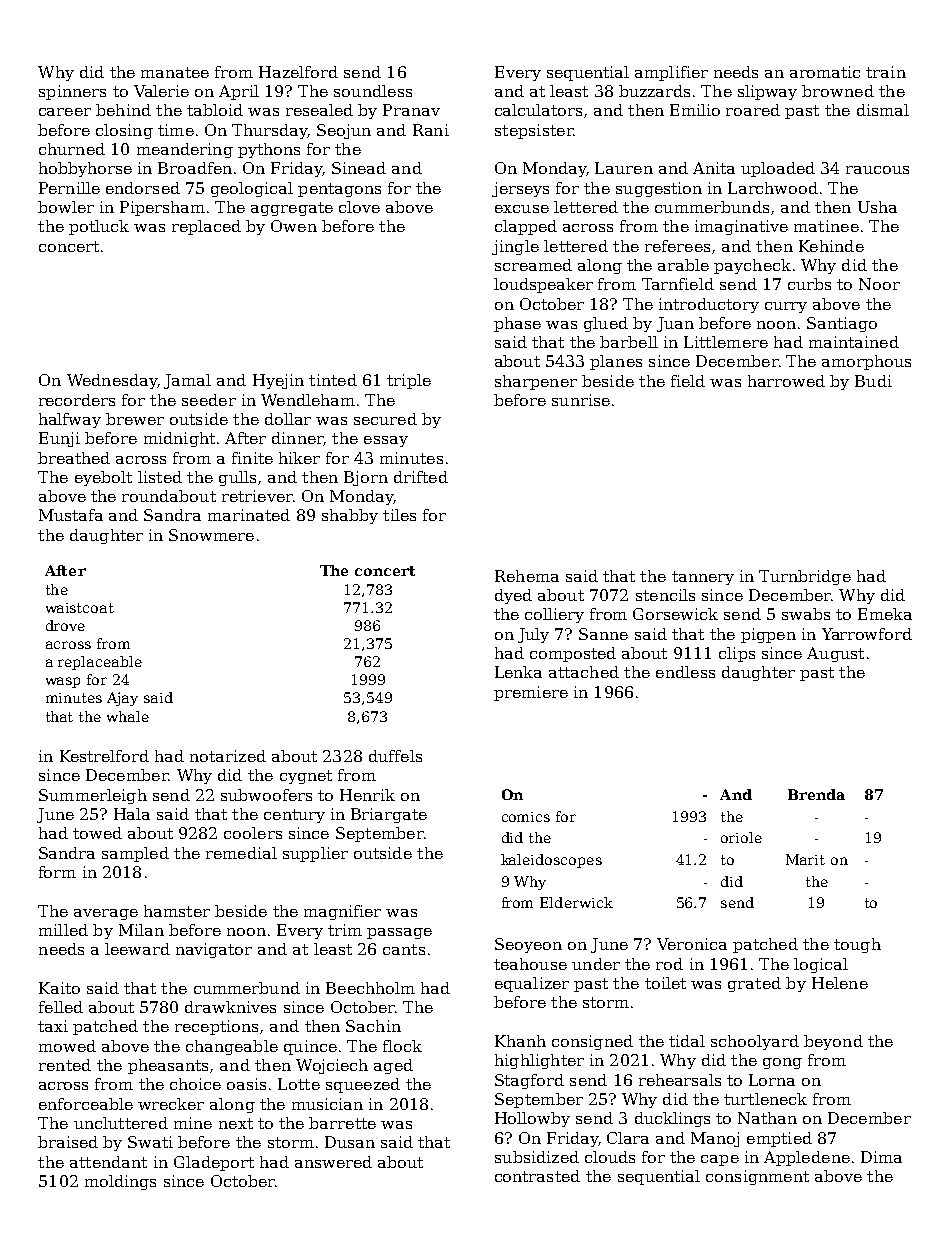  Describe the element at coordinates (333, 1162) in the screenshot. I see `answered` at that location.
